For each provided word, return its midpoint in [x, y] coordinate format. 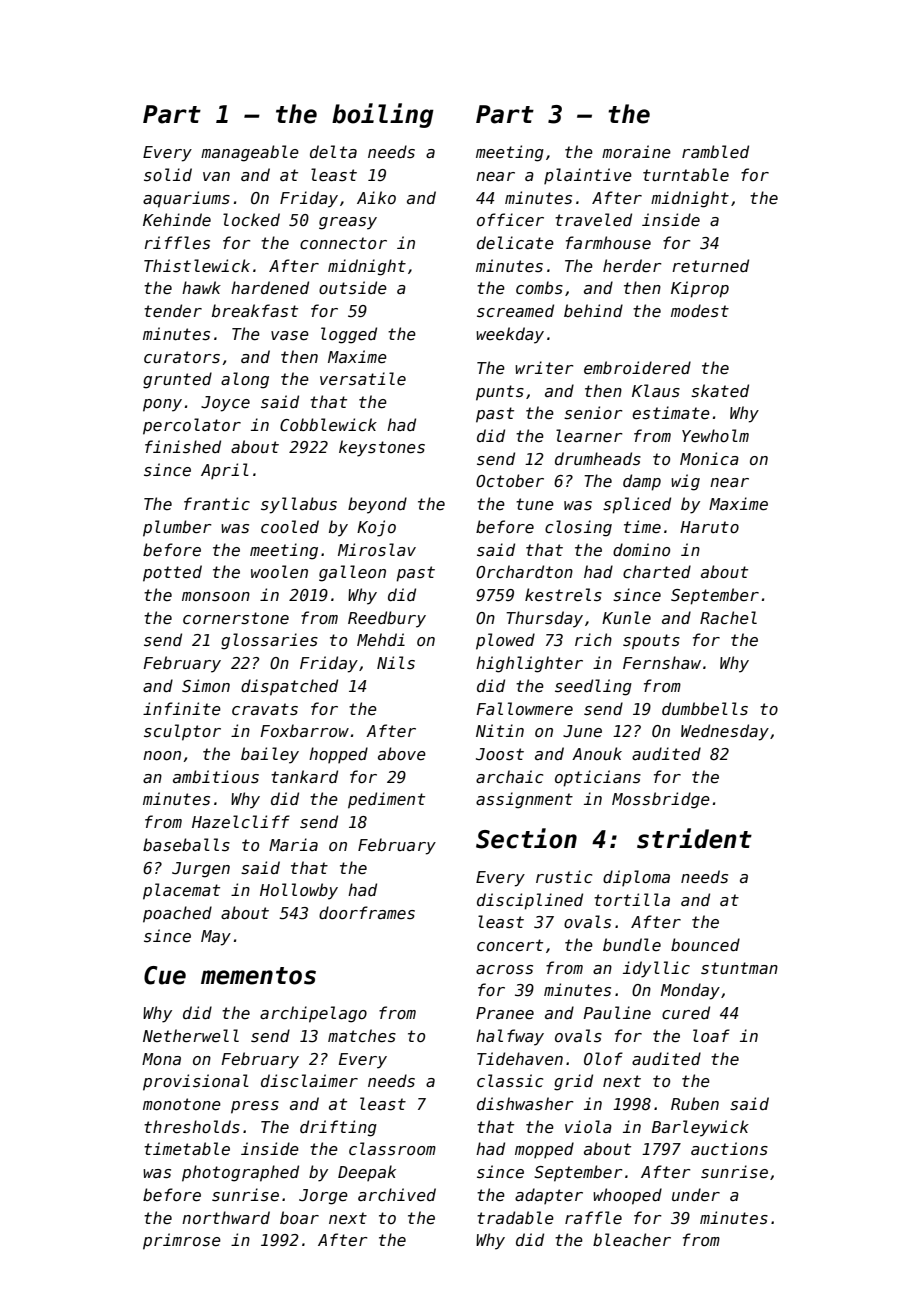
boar [299, 1217]
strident [694, 838]
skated [720, 391]
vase [290, 336]
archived [397, 1195]
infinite [182, 709]
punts [500, 393]
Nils [396, 662]
